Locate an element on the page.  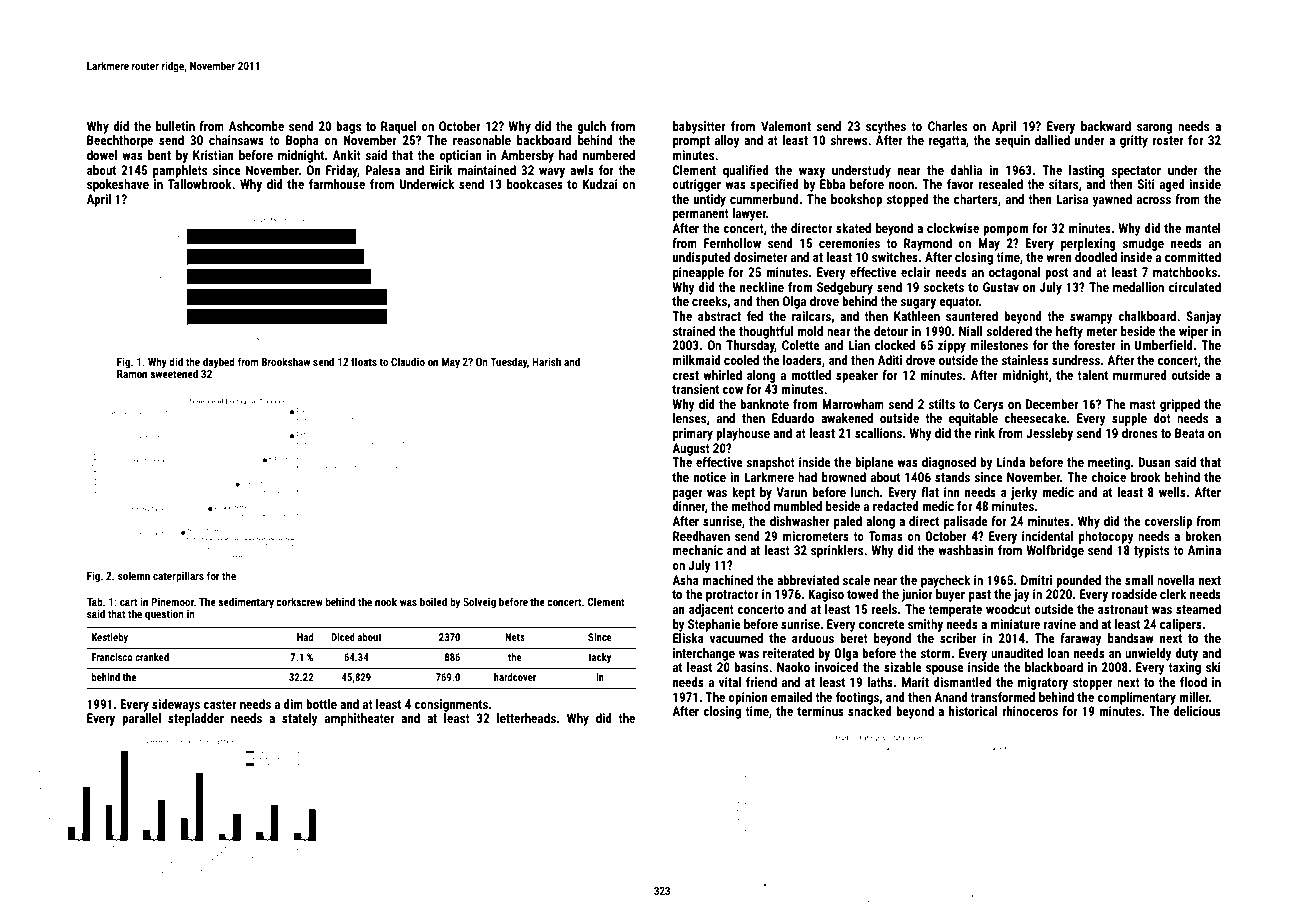
bulletin is located at coordinates (175, 126).
